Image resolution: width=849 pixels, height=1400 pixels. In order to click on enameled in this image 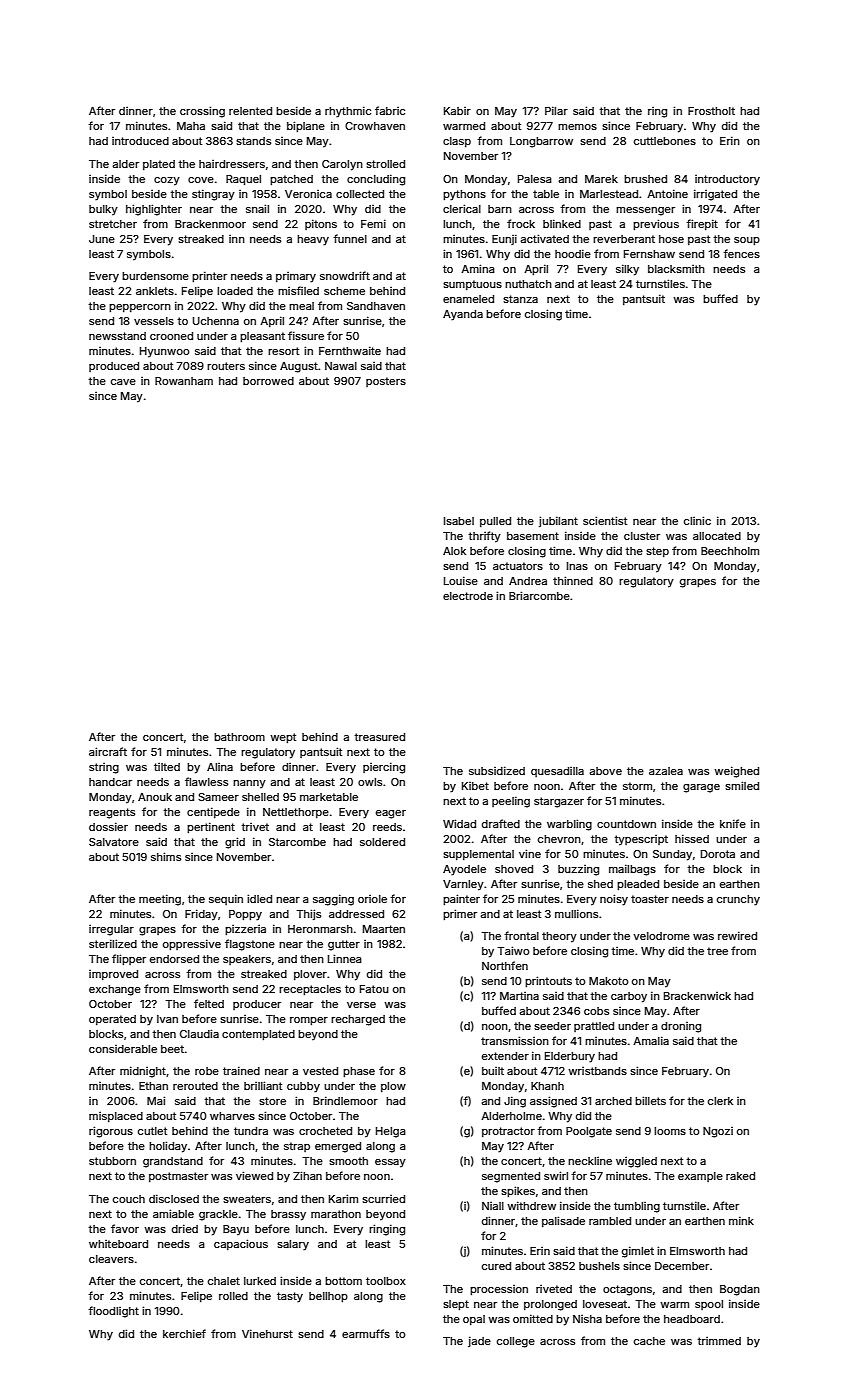, I will do `click(468, 299)`.
